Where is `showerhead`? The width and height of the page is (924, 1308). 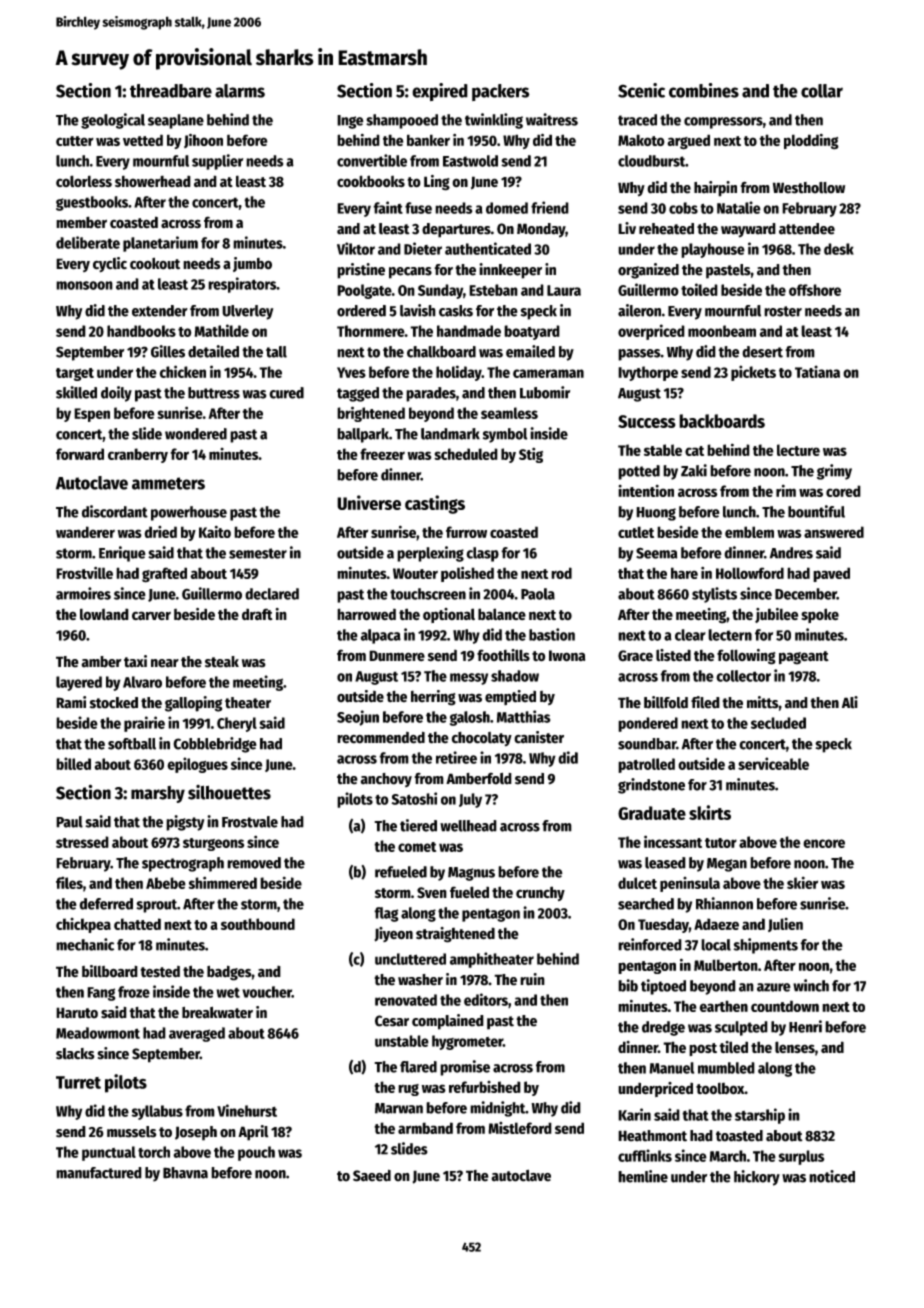
showerhead is located at coordinates (153, 181).
